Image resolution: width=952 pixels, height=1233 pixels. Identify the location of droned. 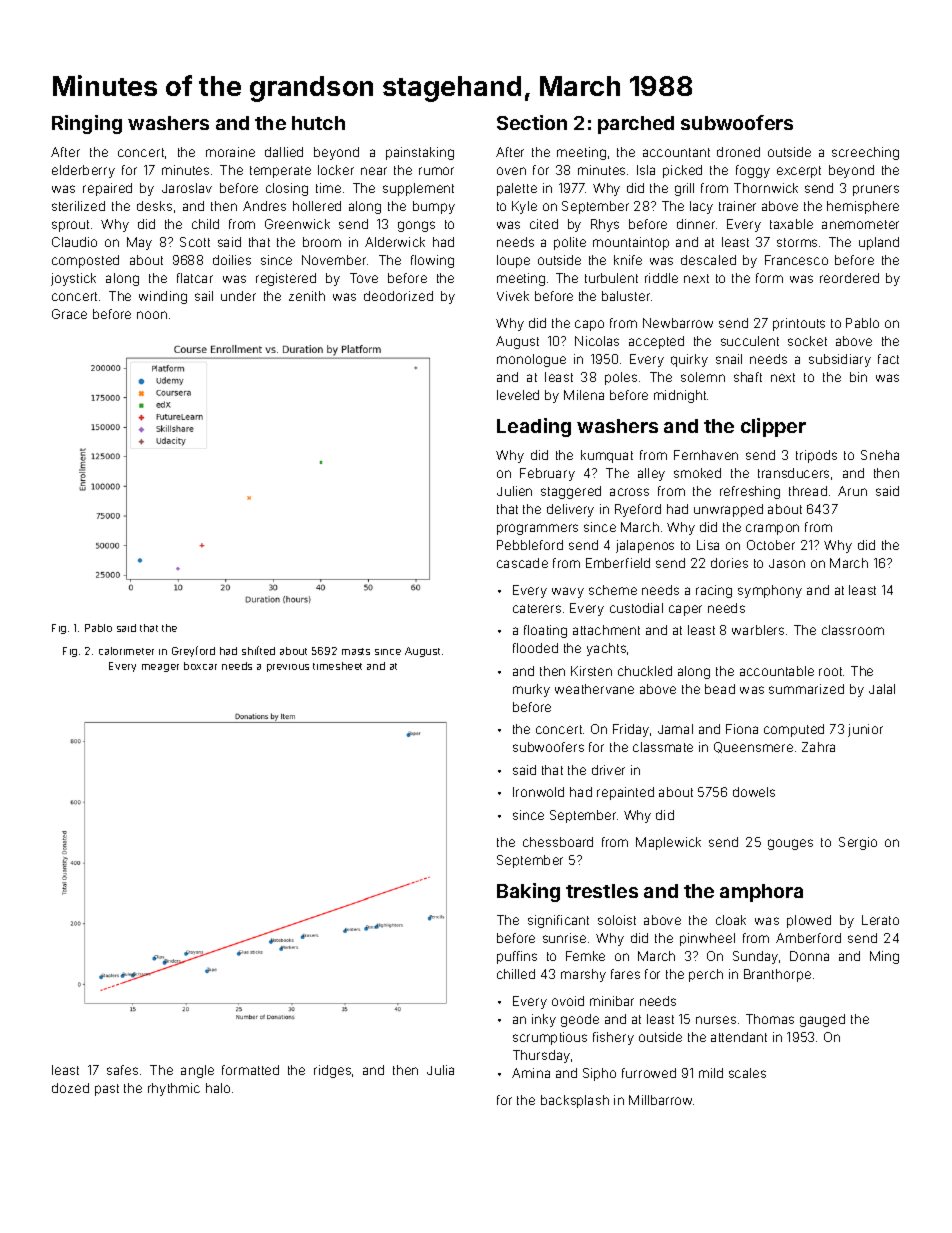
(738, 152).
